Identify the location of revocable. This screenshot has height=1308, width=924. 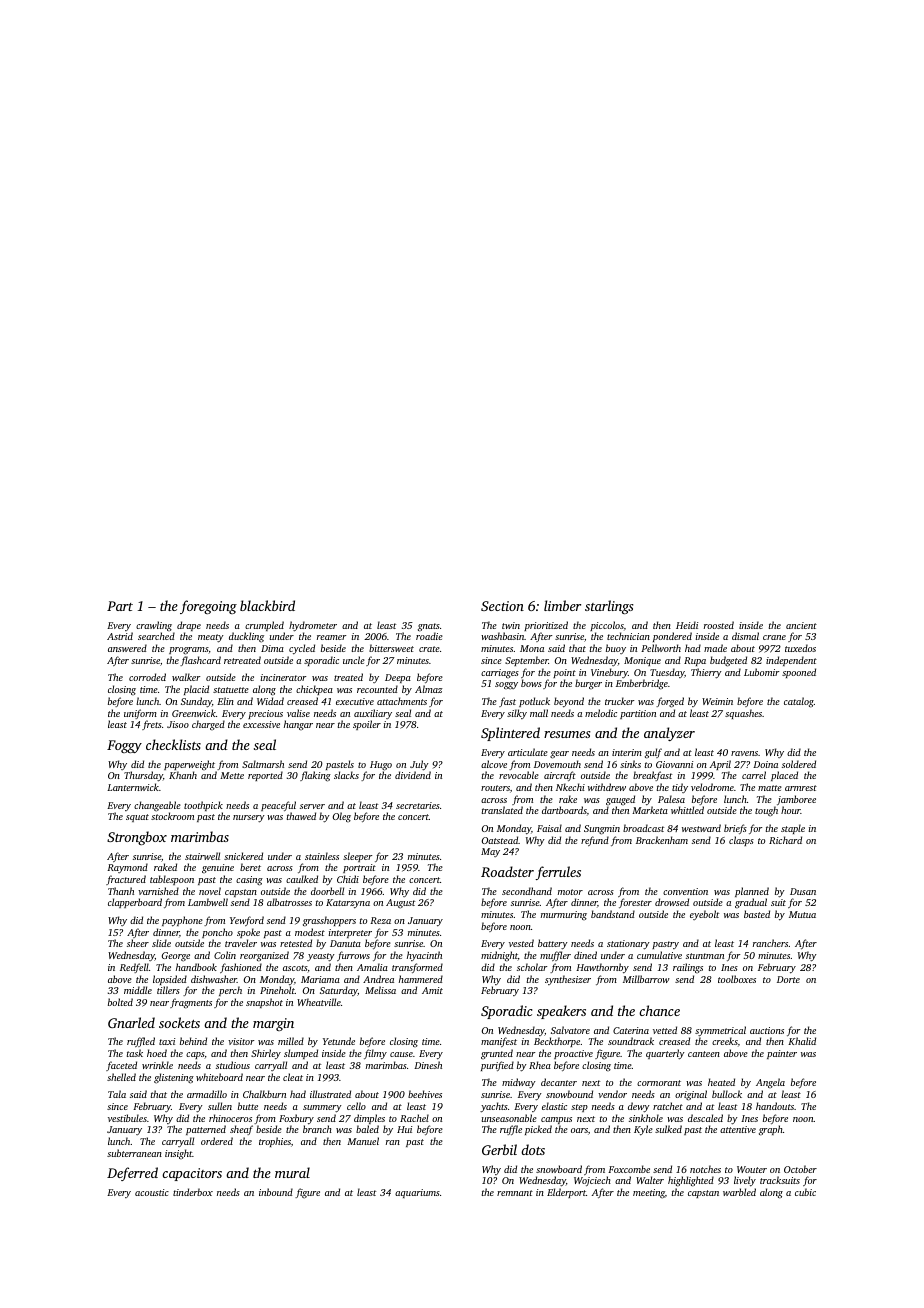
(519, 775).
